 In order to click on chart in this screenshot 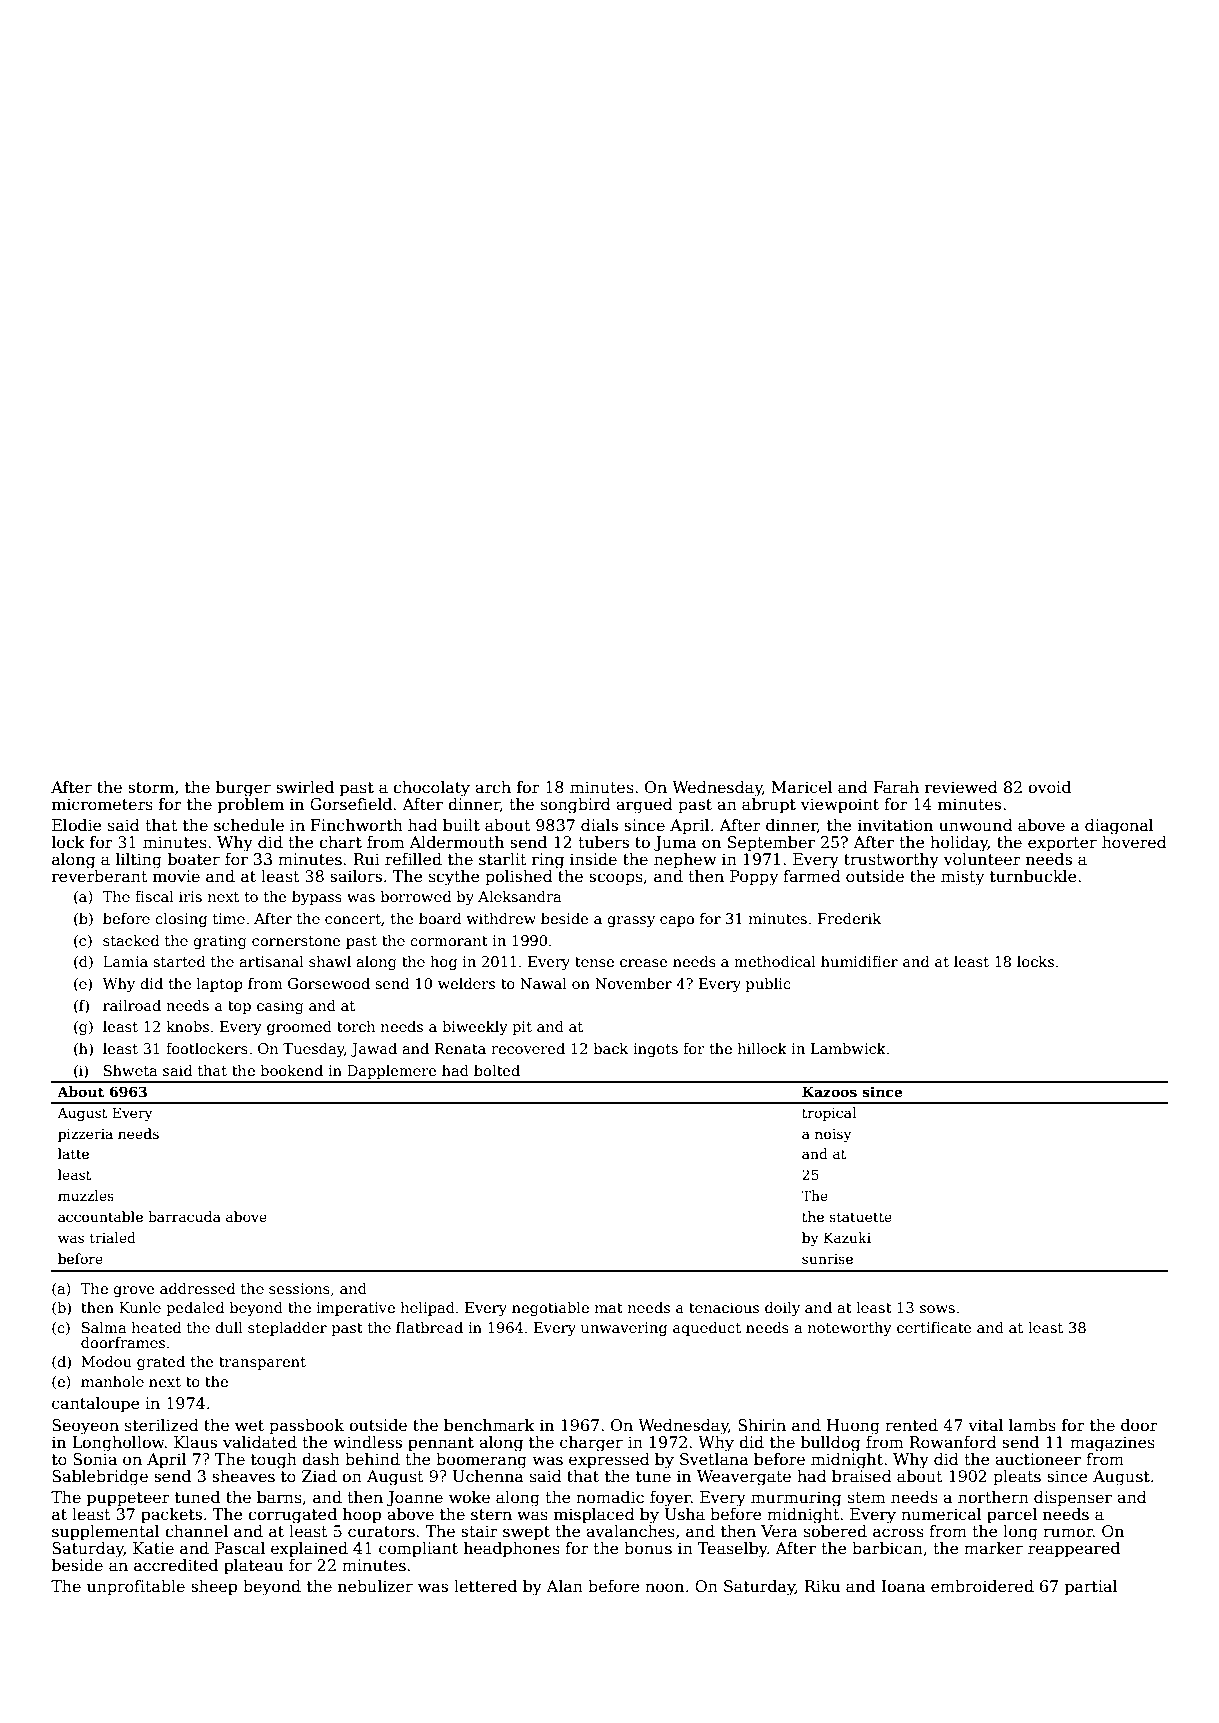, I will do `click(340, 842)`.
